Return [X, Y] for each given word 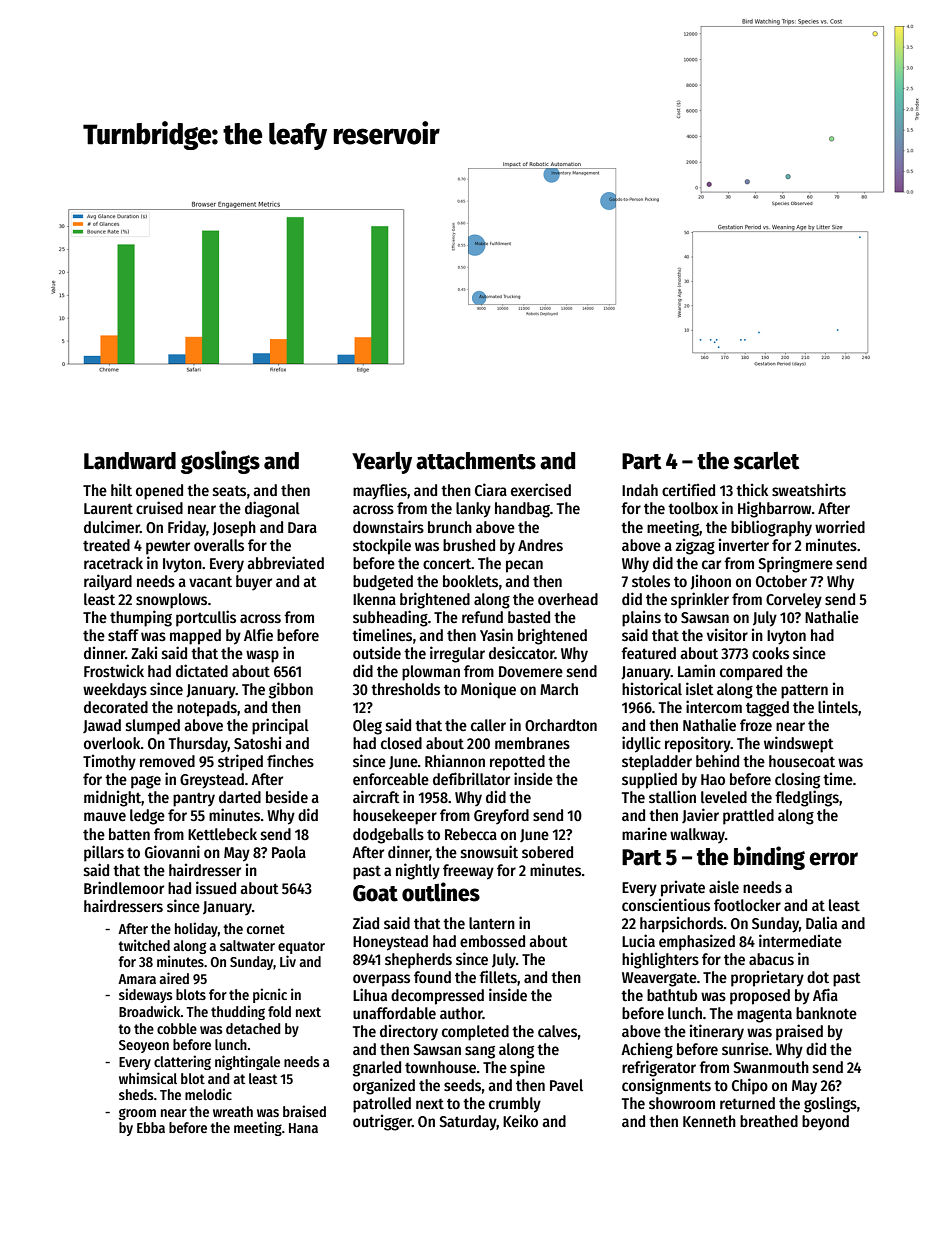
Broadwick [150, 1011]
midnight [112, 798]
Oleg [367, 727]
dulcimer [112, 526]
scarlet [766, 461]
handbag [522, 510]
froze [756, 725]
